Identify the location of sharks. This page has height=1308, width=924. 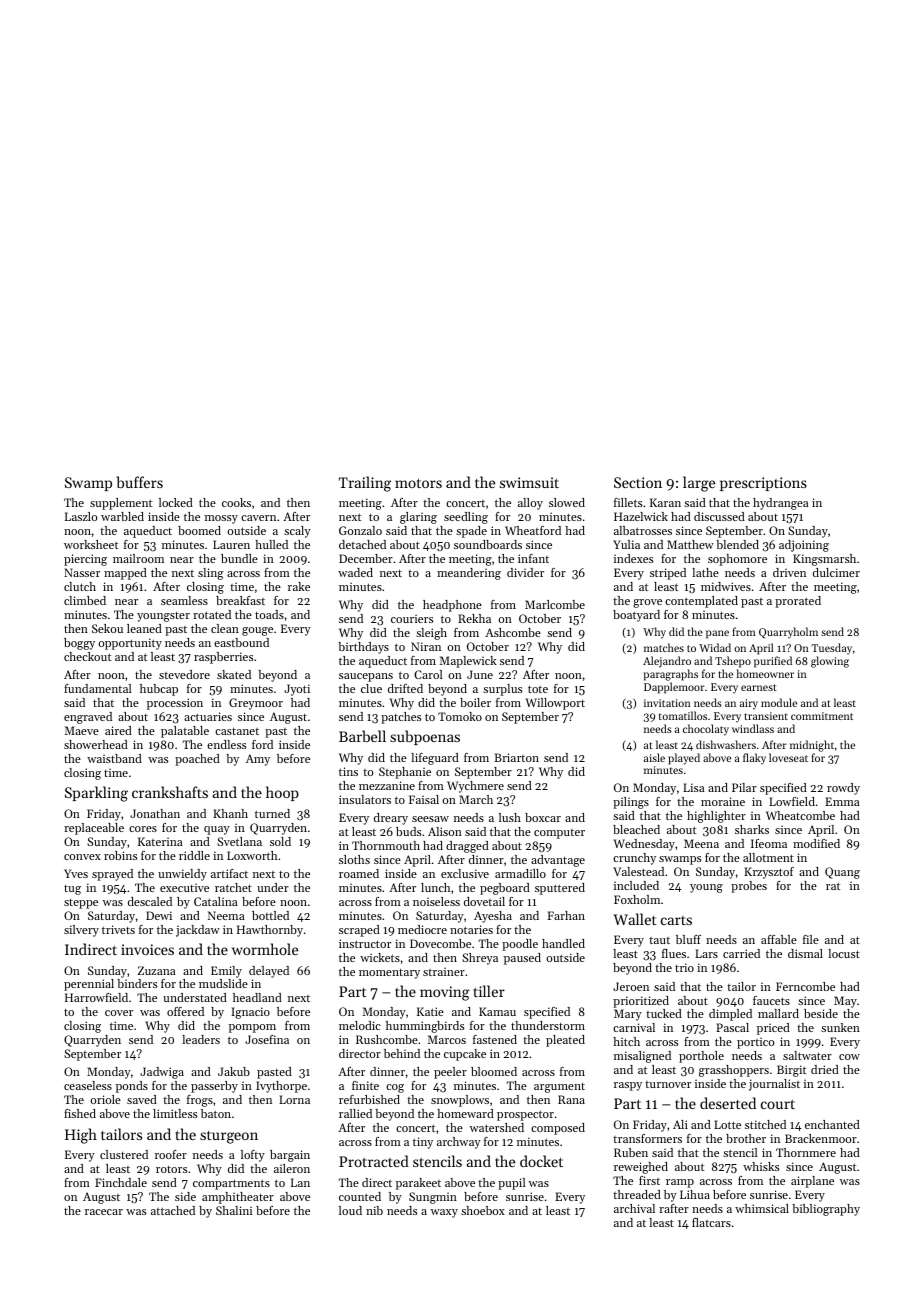
(752, 829).
